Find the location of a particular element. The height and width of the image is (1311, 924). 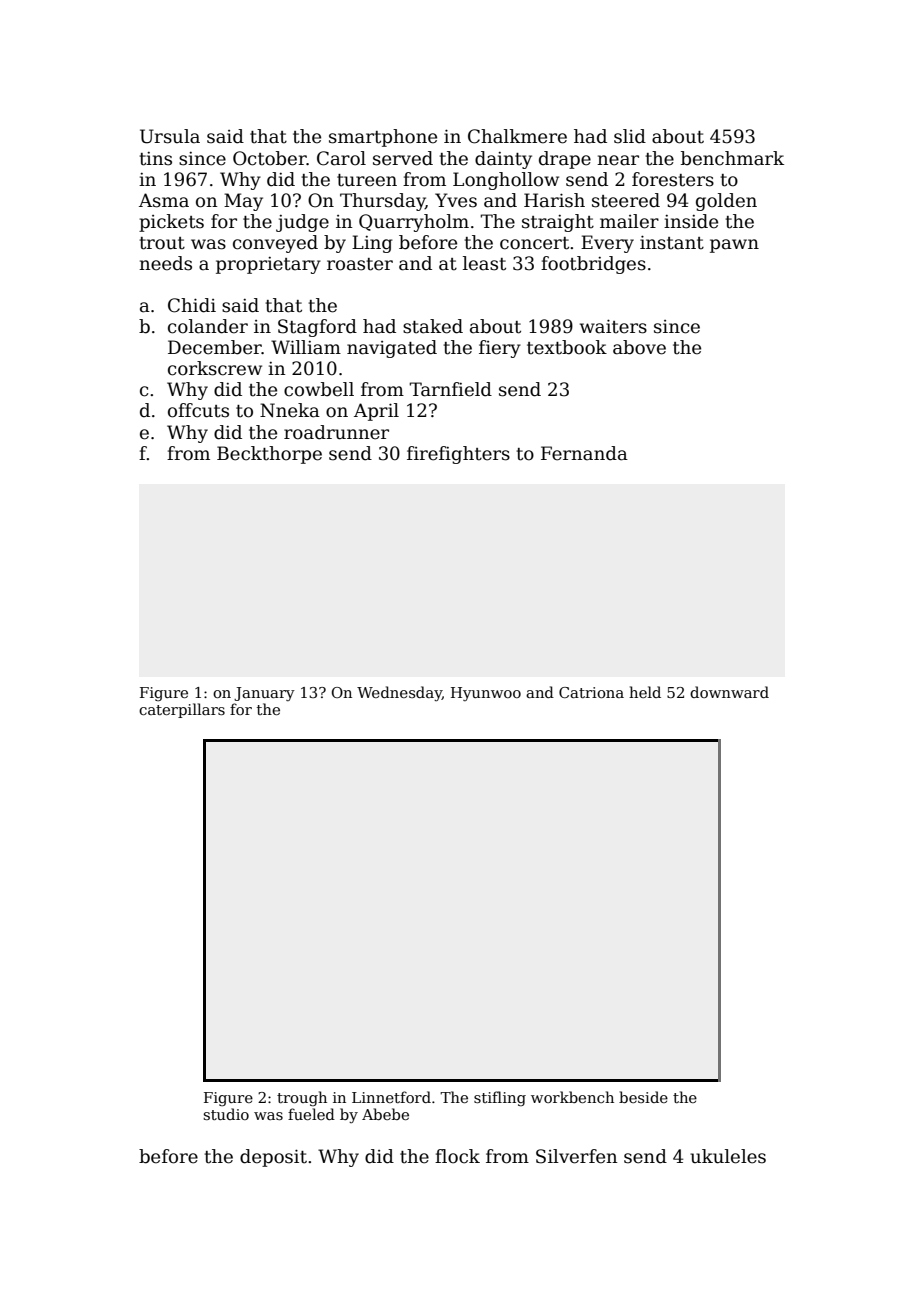

served is located at coordinates (403, 158).
